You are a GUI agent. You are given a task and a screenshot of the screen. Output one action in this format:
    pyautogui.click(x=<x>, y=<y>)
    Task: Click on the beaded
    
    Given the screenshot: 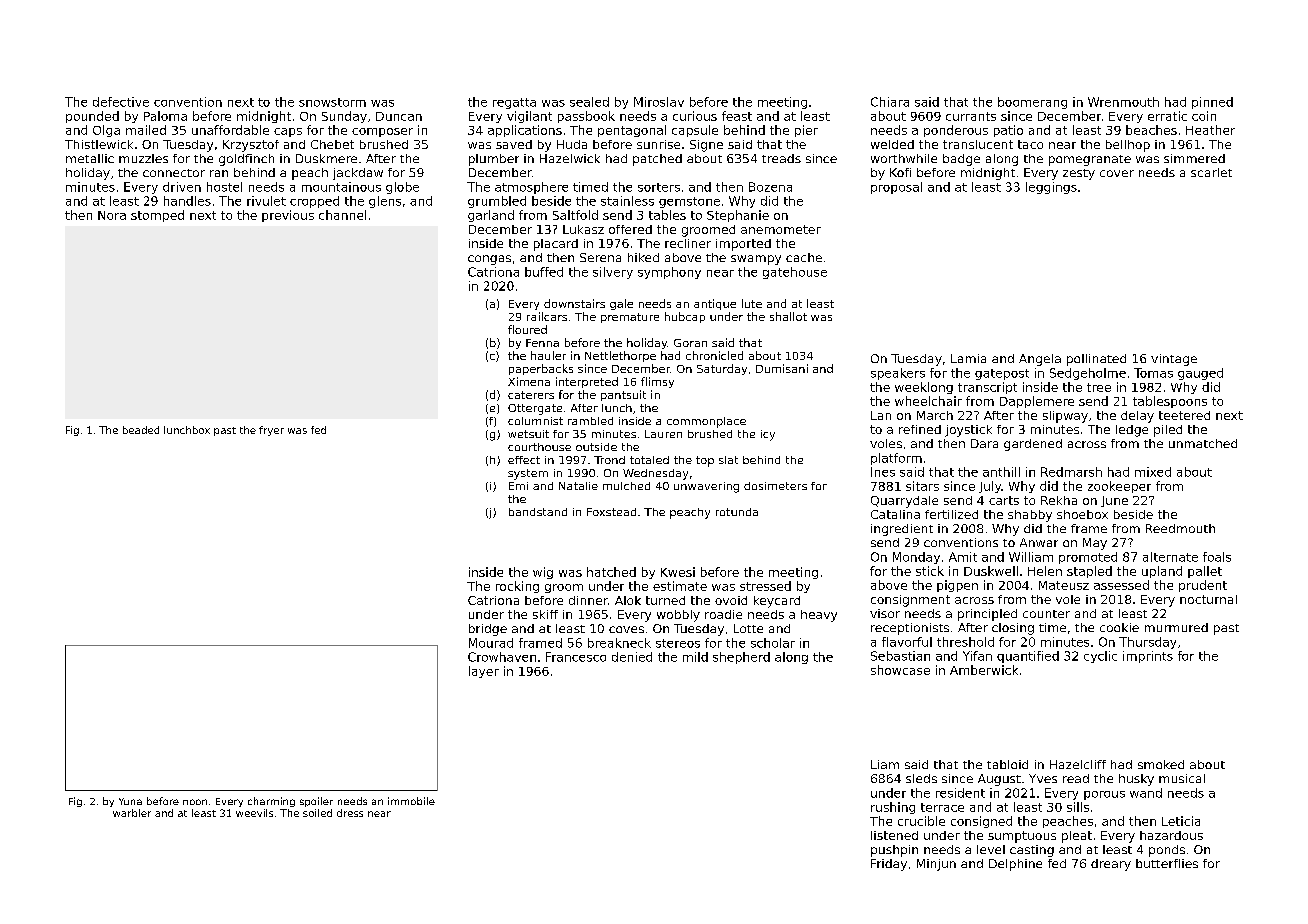 What is the action you would take?
    pyautogui.click(x=141, y=430)
